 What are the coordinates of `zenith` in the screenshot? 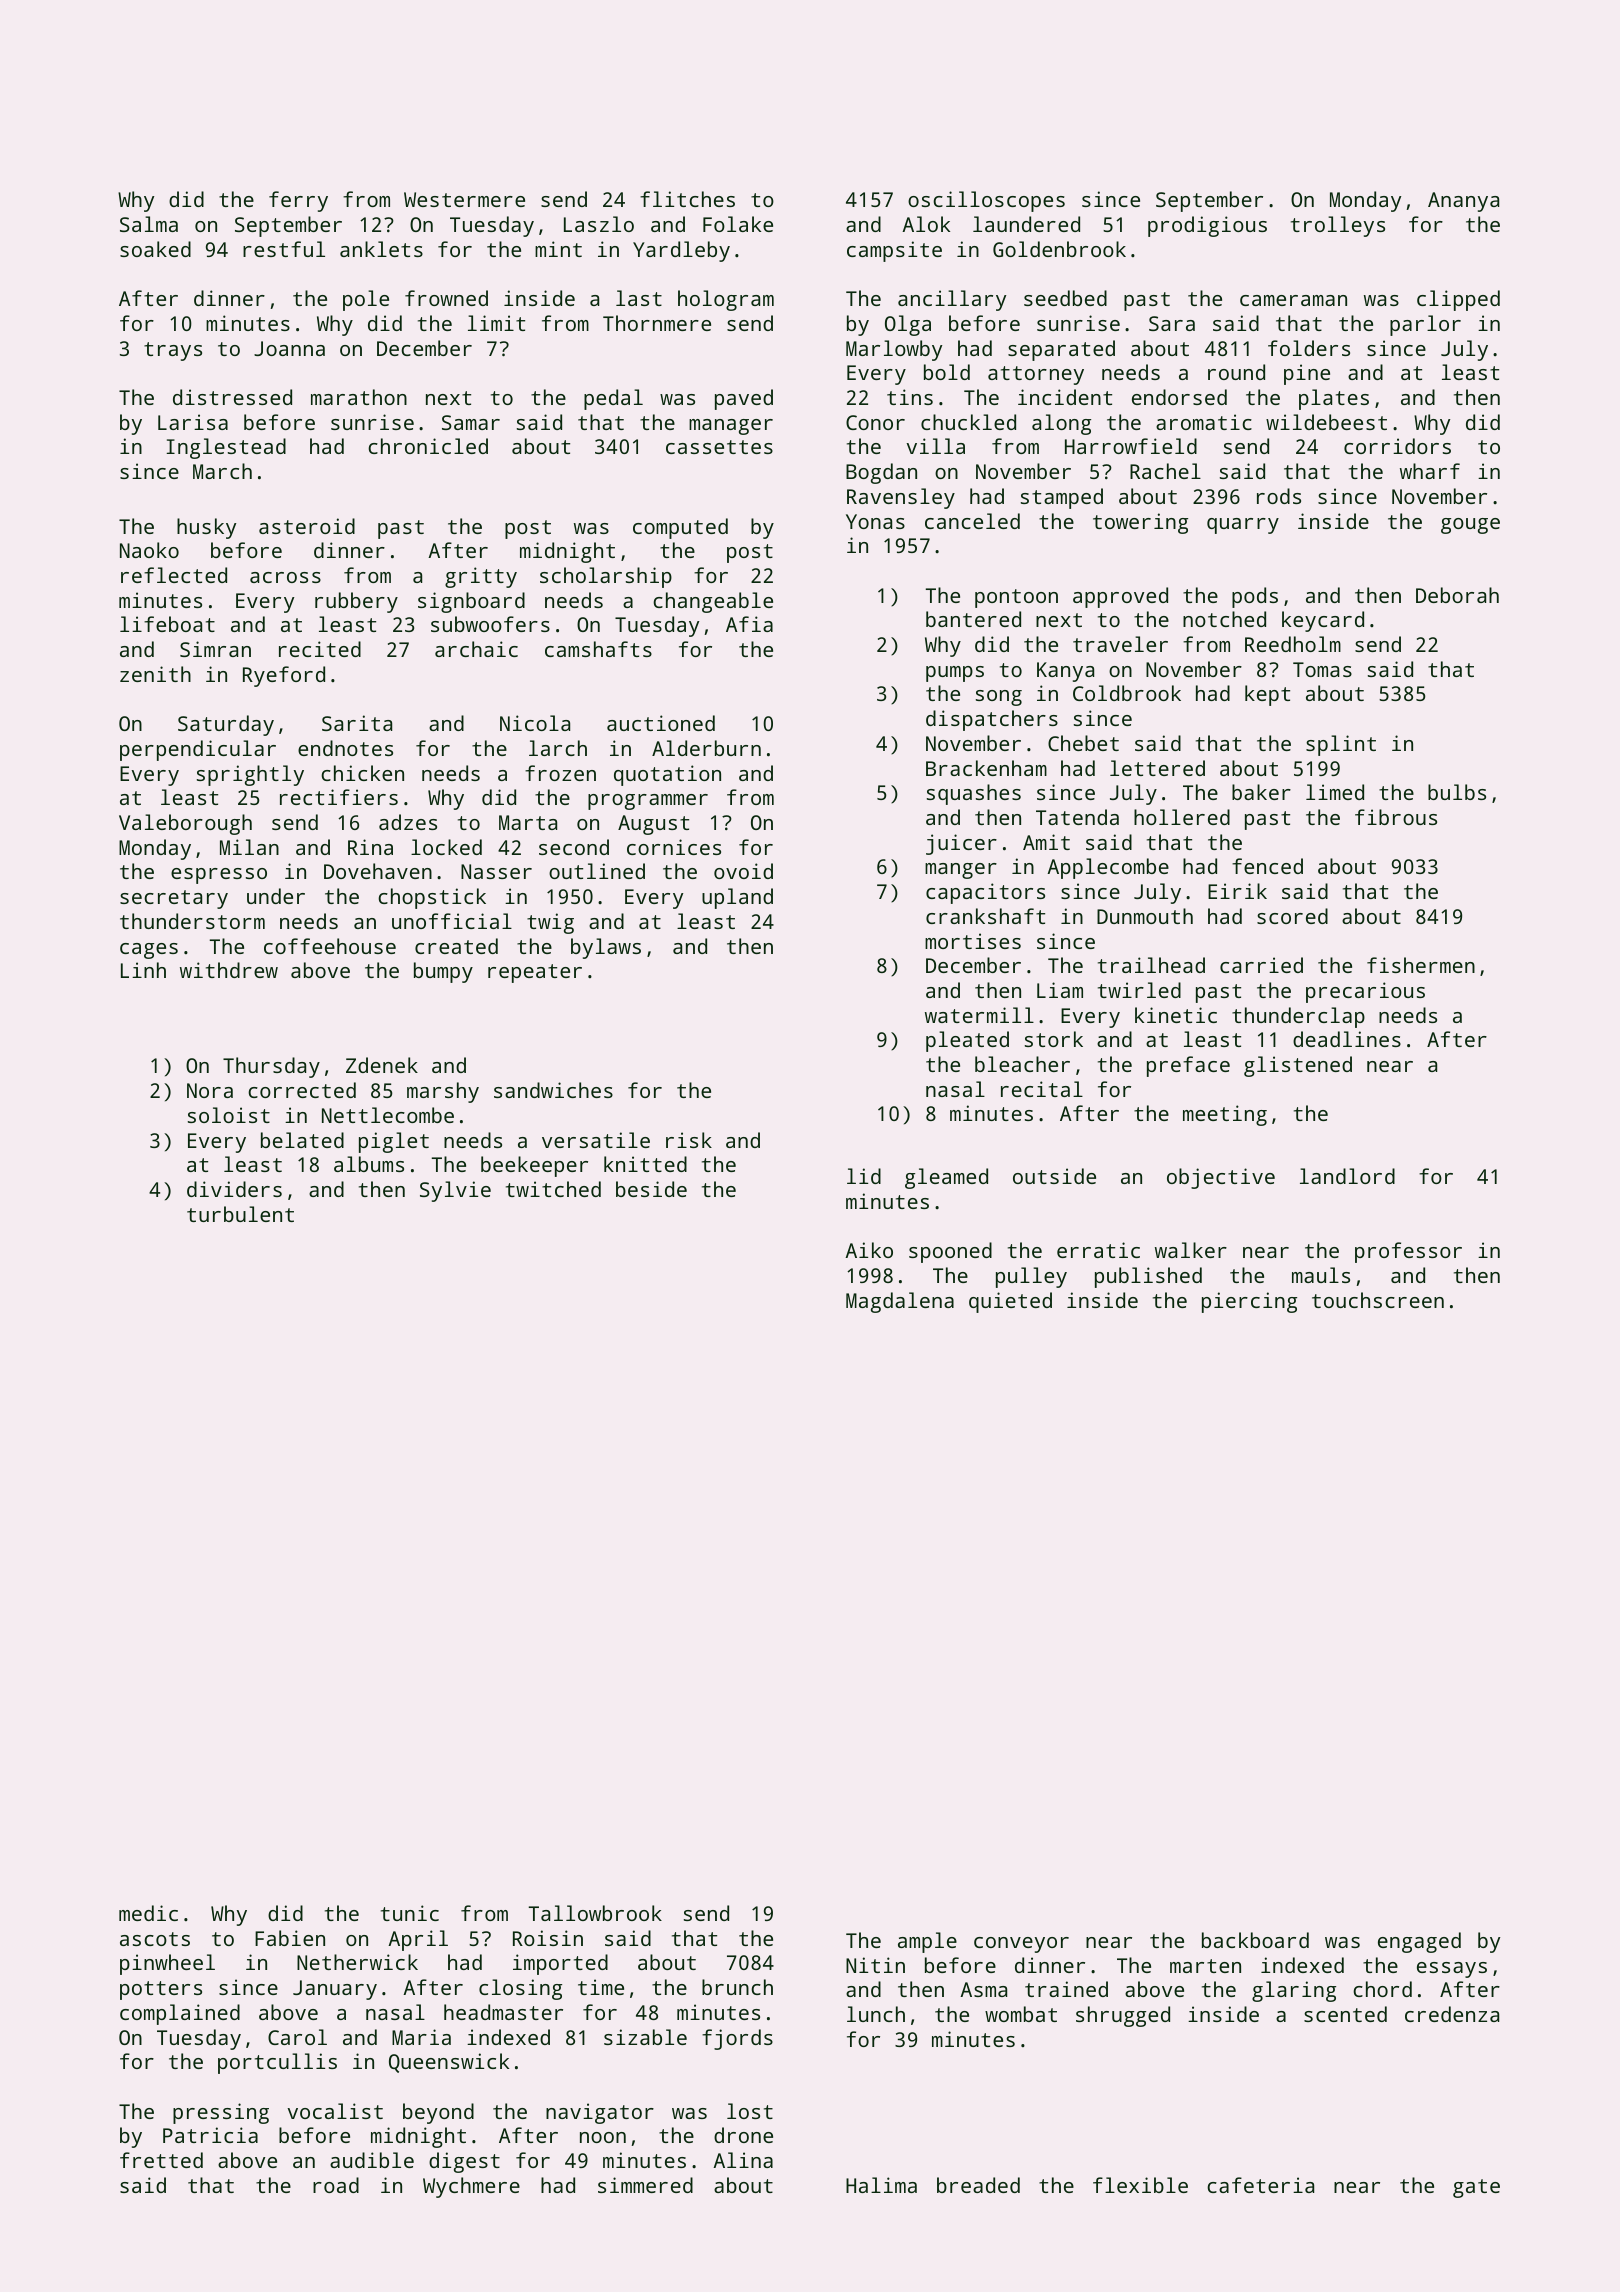 It's located at (155, 674).
